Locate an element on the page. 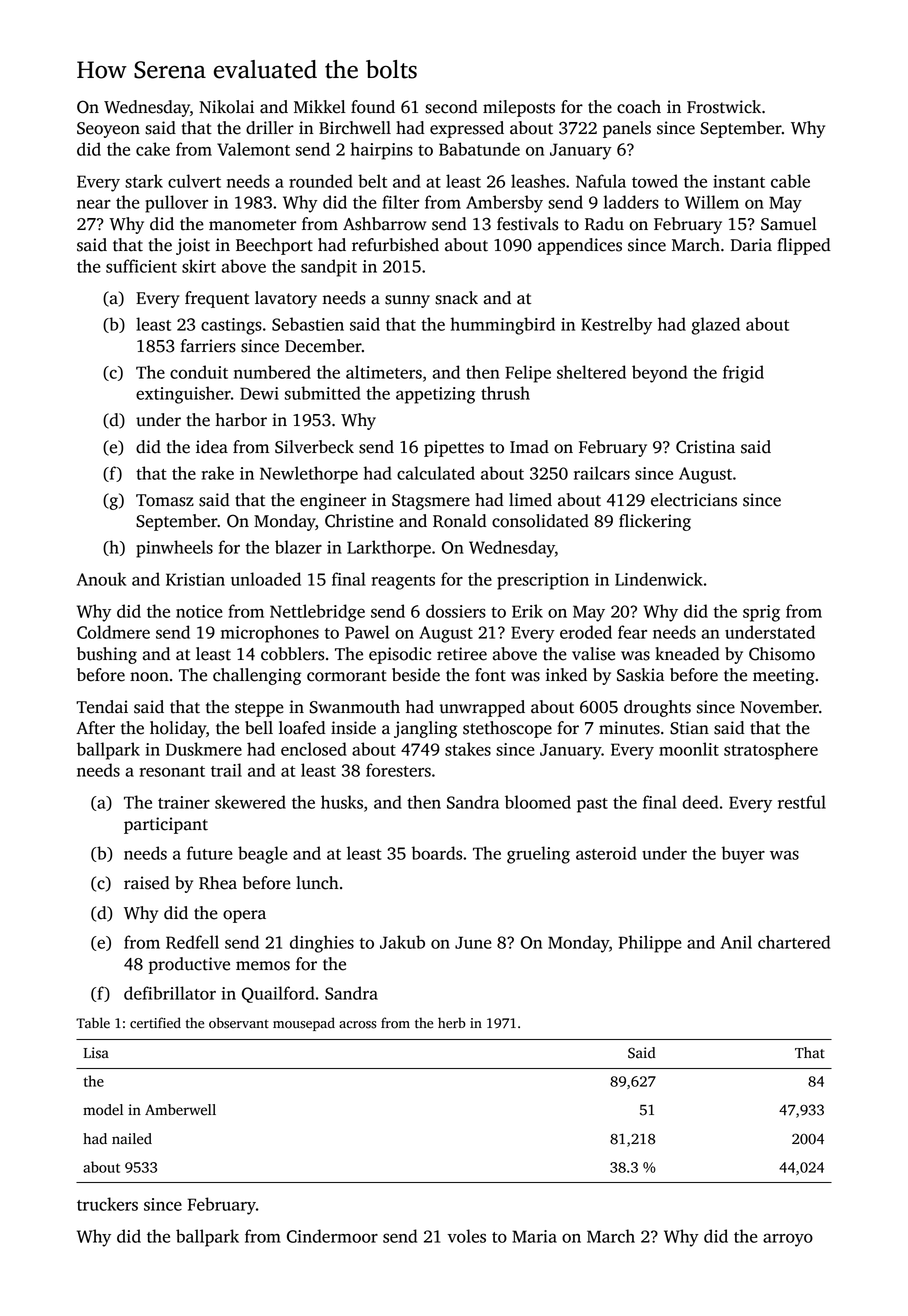 Image resolution: width=908 pixels, height=1316 pixels. Nikolai is located at coordinates (226, 107).
